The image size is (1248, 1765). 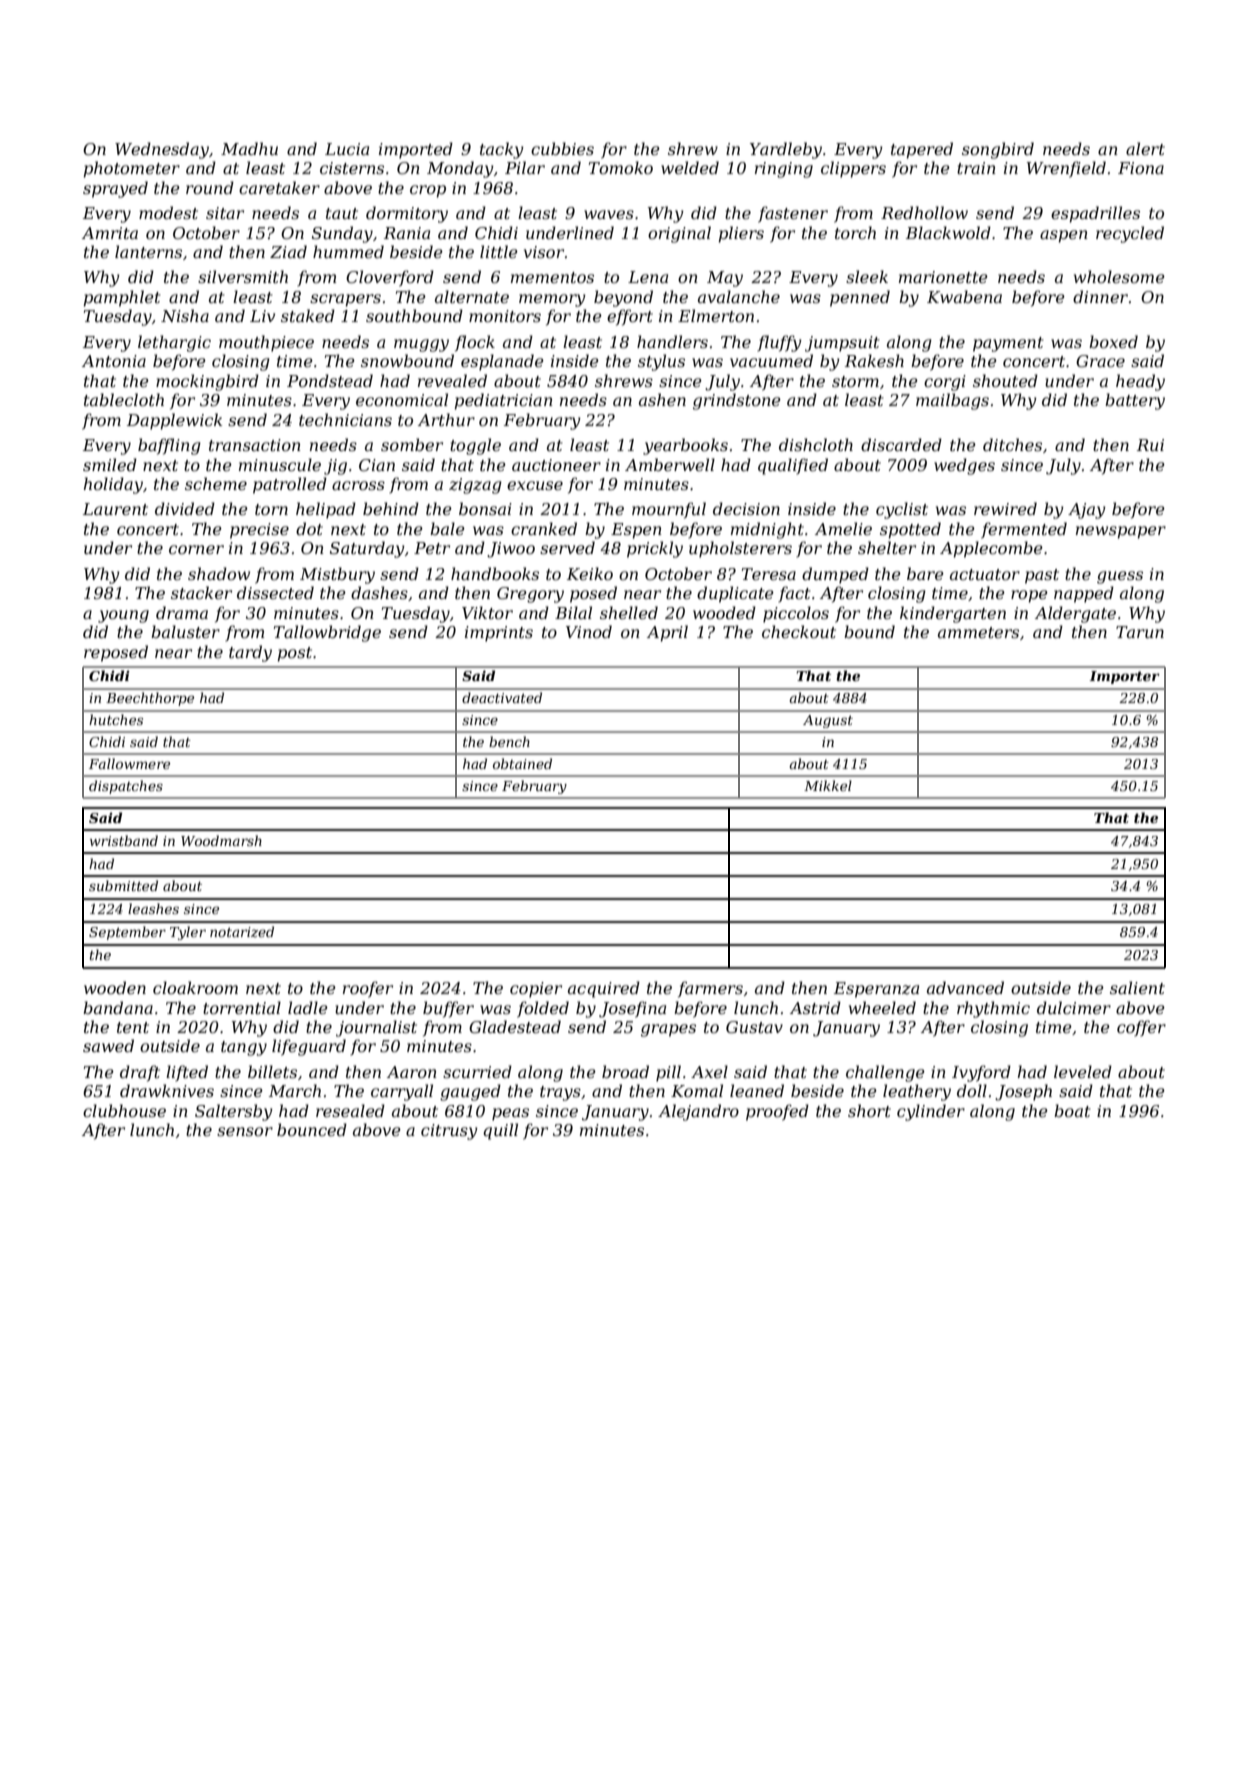 What do you see at coordinates (249, 148) in the page?
I see `Madhu` at bounding box center [249, 148].
